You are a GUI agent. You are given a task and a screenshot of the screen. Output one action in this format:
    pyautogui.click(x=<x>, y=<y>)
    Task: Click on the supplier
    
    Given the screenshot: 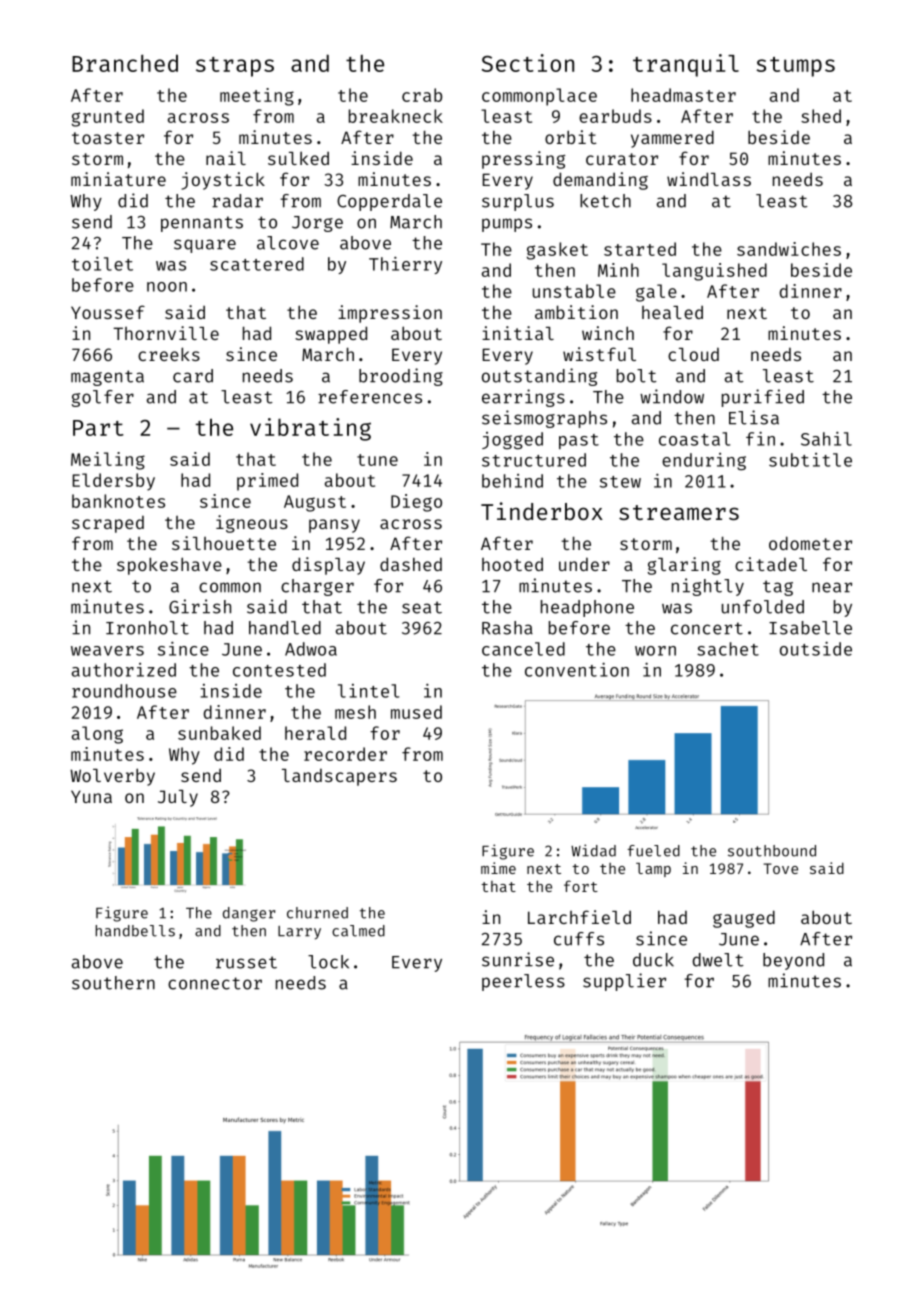 What is the action you would take?
    pyautogui.click(x=624, y=982)
